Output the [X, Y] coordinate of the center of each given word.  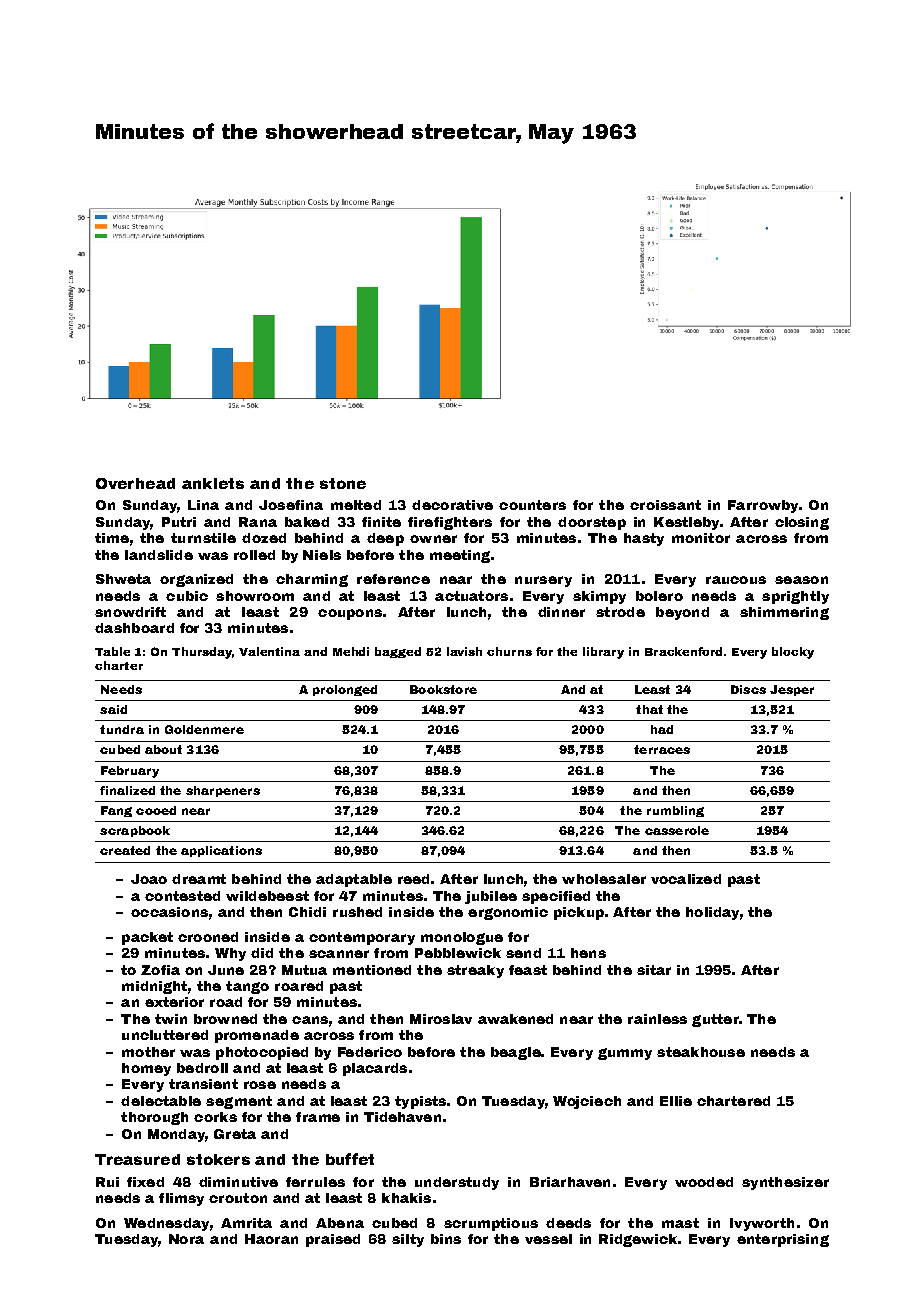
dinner [561, 612]
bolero [659, 596]
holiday [712, 913]
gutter [715, 1020]
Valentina [269, 651]
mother [148, 1052]
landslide [159, 555]
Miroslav [441, 1019]
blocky [793, 653]
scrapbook [135, 831]
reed [413, 879]
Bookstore [443, 689]
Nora [186, 1239]
